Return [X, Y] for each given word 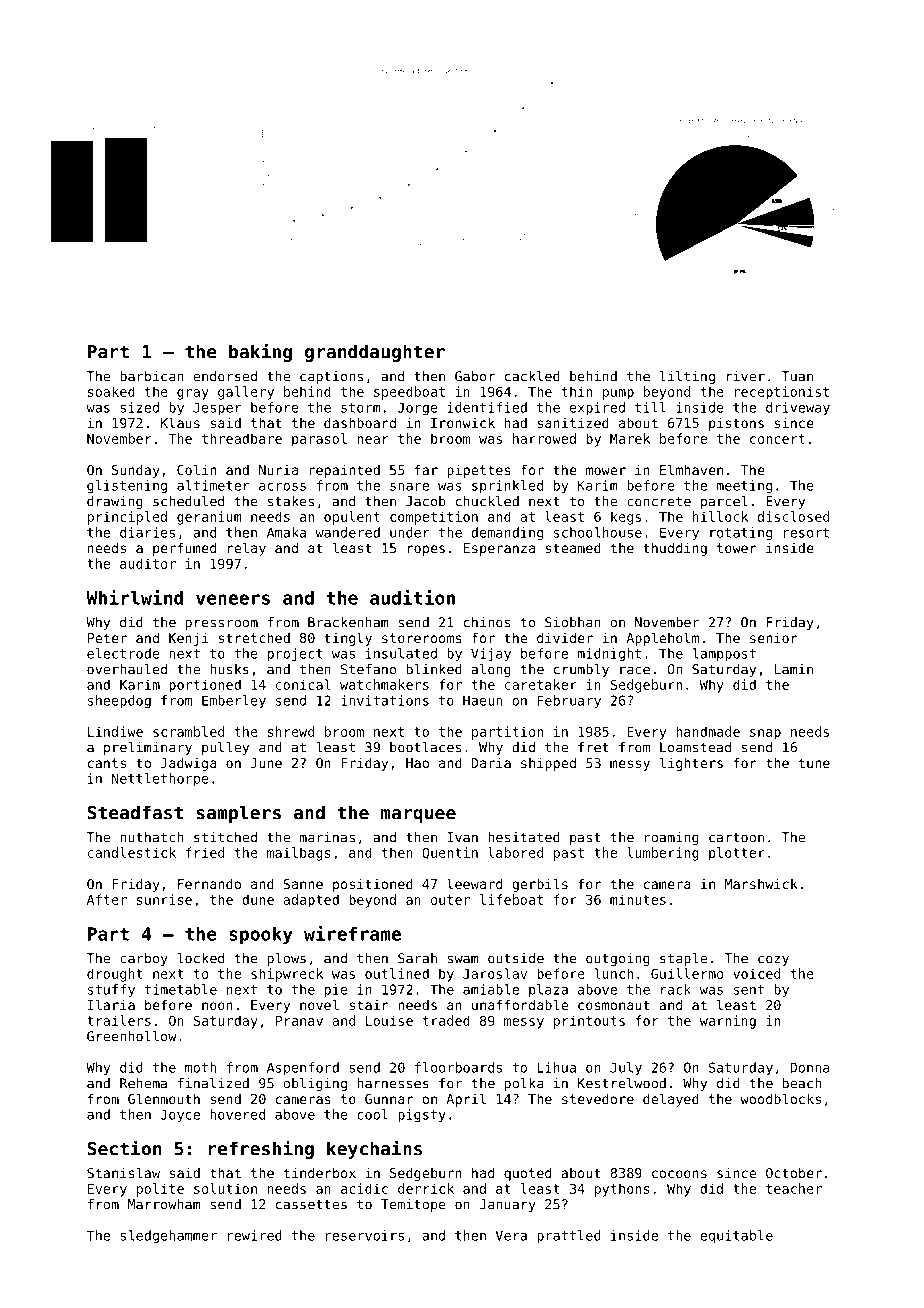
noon [217, 1006]
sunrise [164, 899]
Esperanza [499, 549]
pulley [225, 748]
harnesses [393, 1083]
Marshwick [761, 883]
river [745, 376]
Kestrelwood [622, 1083]
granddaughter [375, 353]
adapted [311, 901]
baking [260, 352]
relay [247, 549]
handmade [708, 731]
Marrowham [164, 1204]
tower [737, 548]
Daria [491, 762]
